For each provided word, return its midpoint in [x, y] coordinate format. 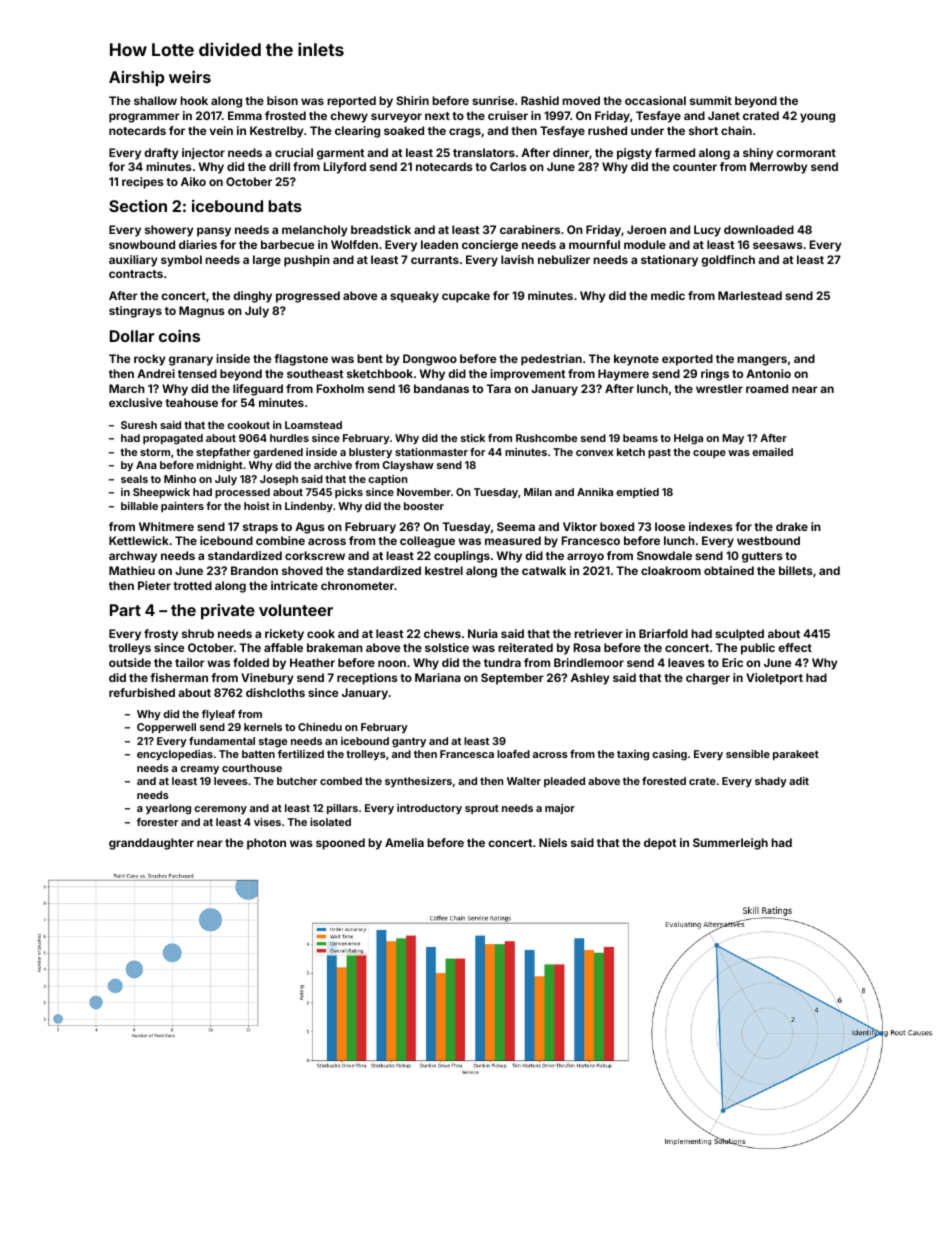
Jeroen [646, 229]
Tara [498, 388]
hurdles [289, 438]
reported [351, 102]
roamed [767, 388]
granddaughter [151, 844]
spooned [340, 844]
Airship [136, 79]
